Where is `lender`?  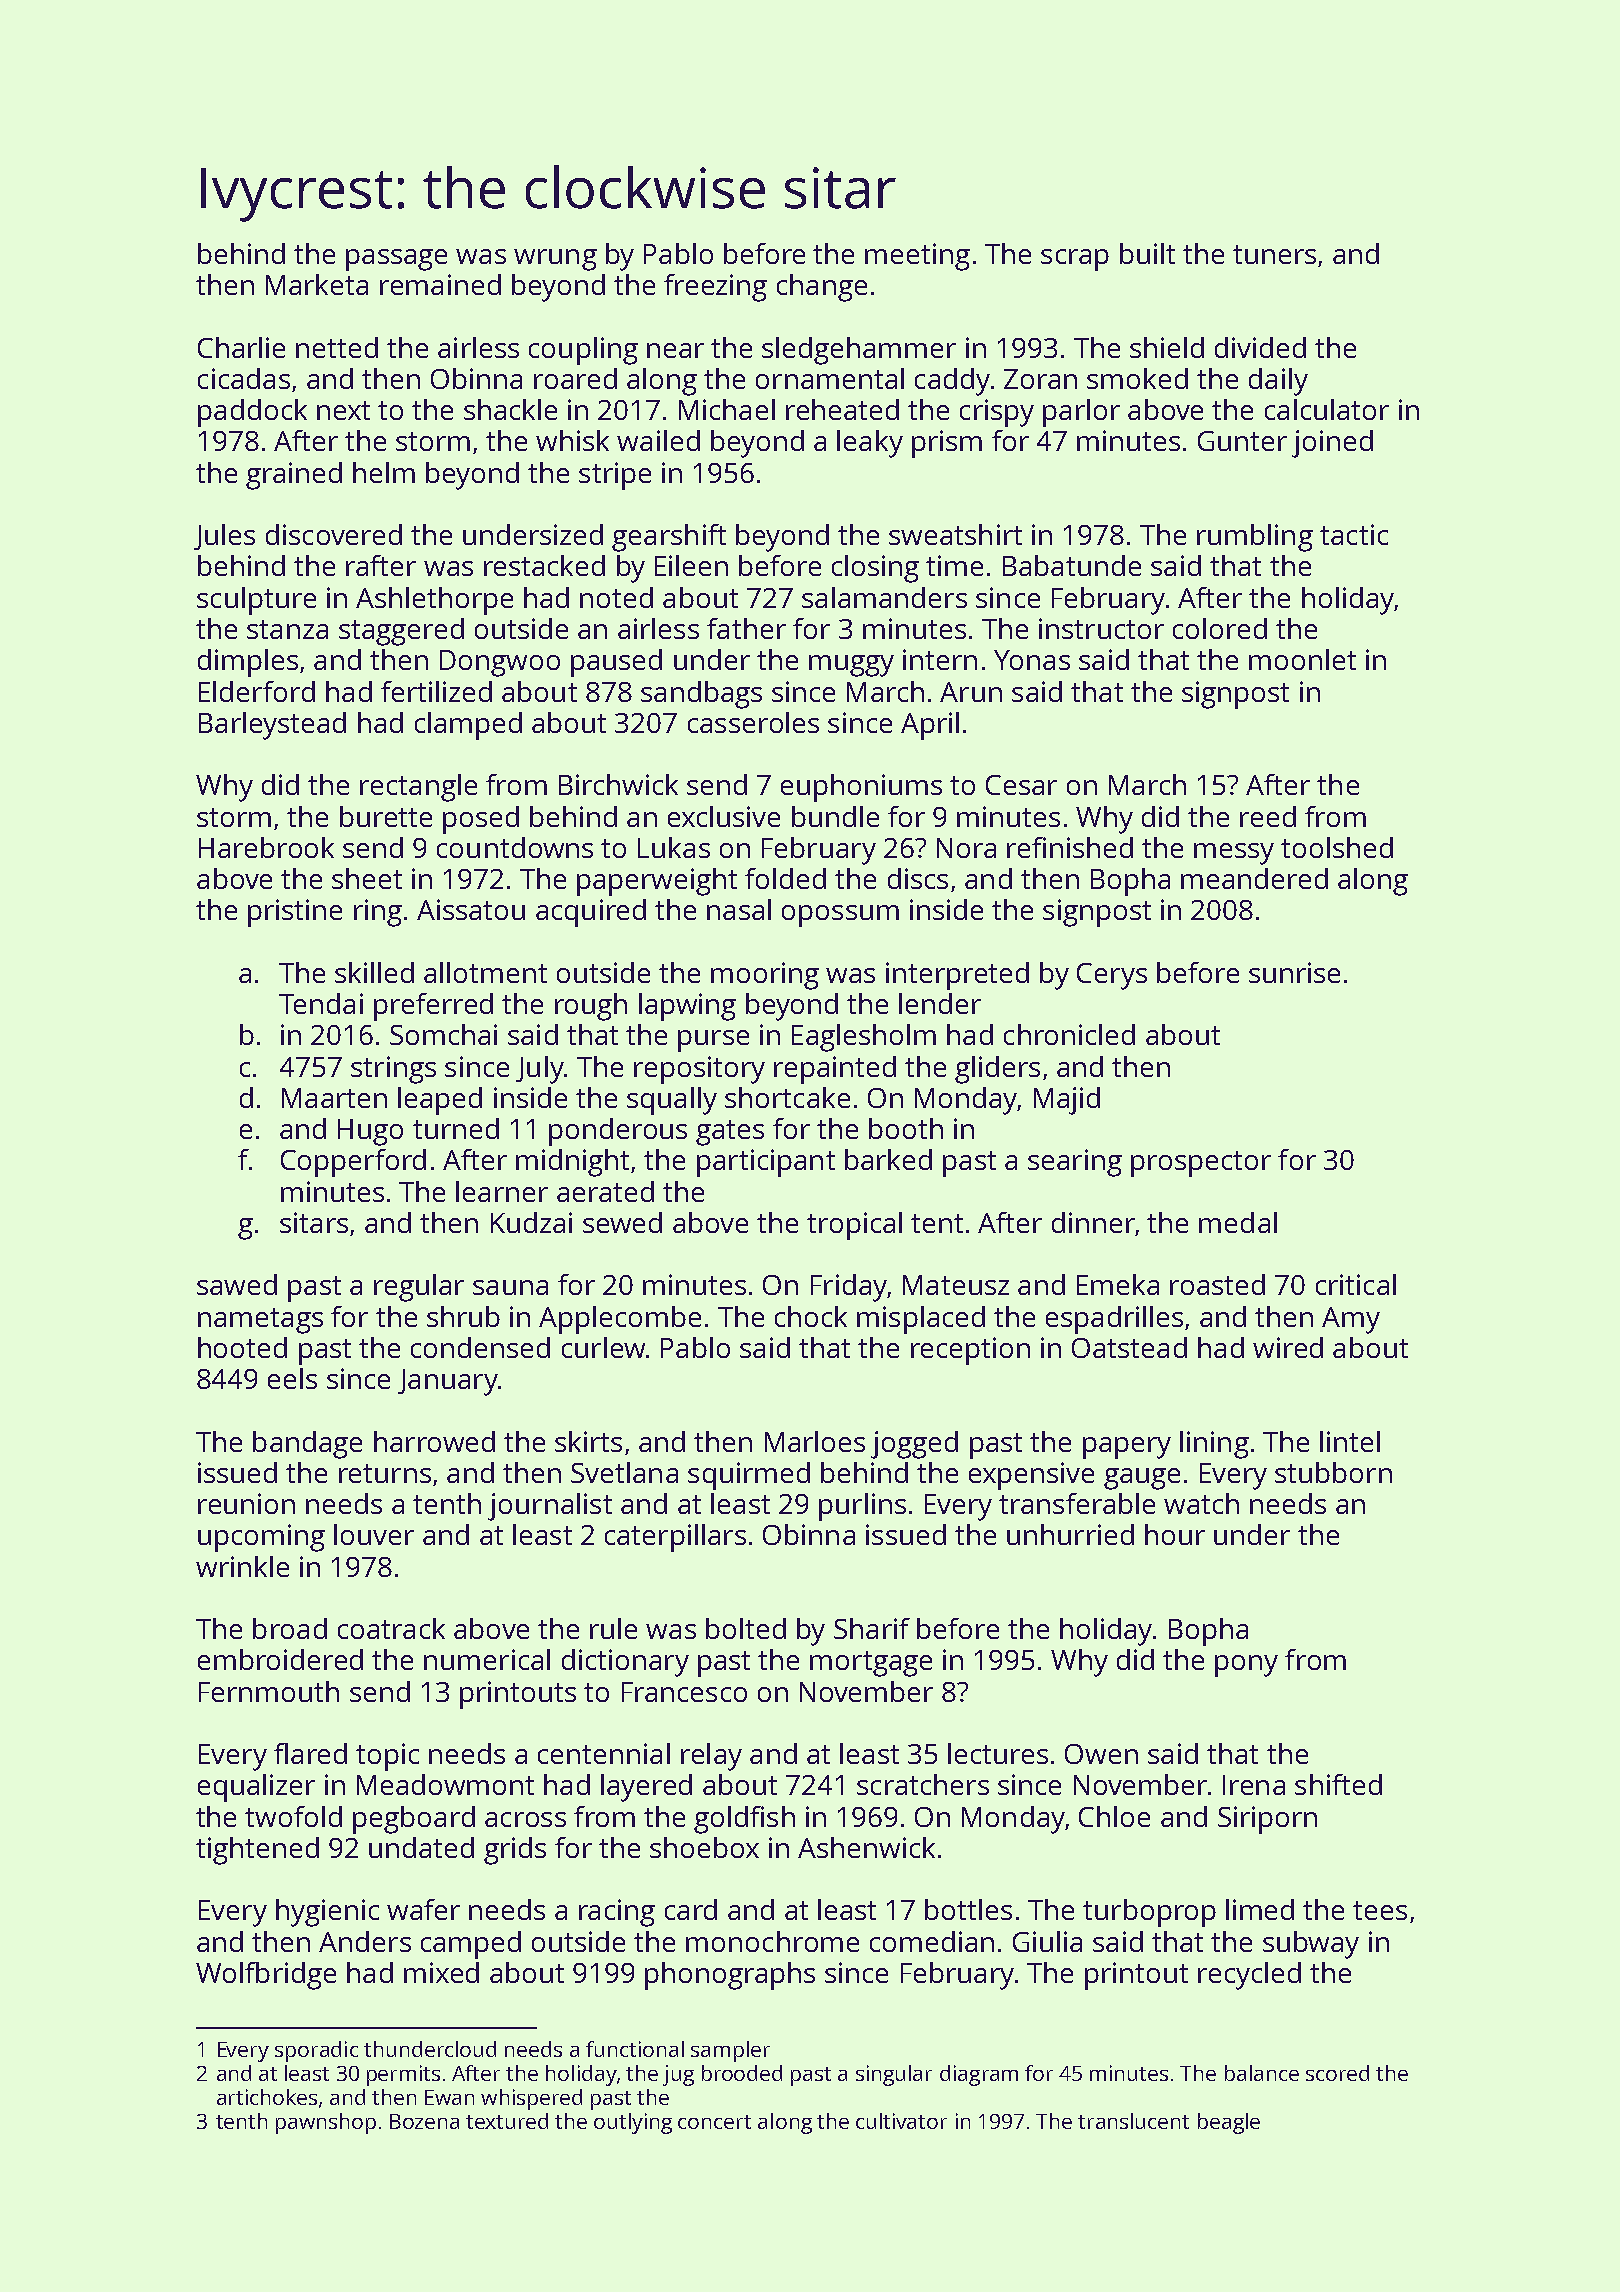
lender is located at coordinates (940, 1003).
